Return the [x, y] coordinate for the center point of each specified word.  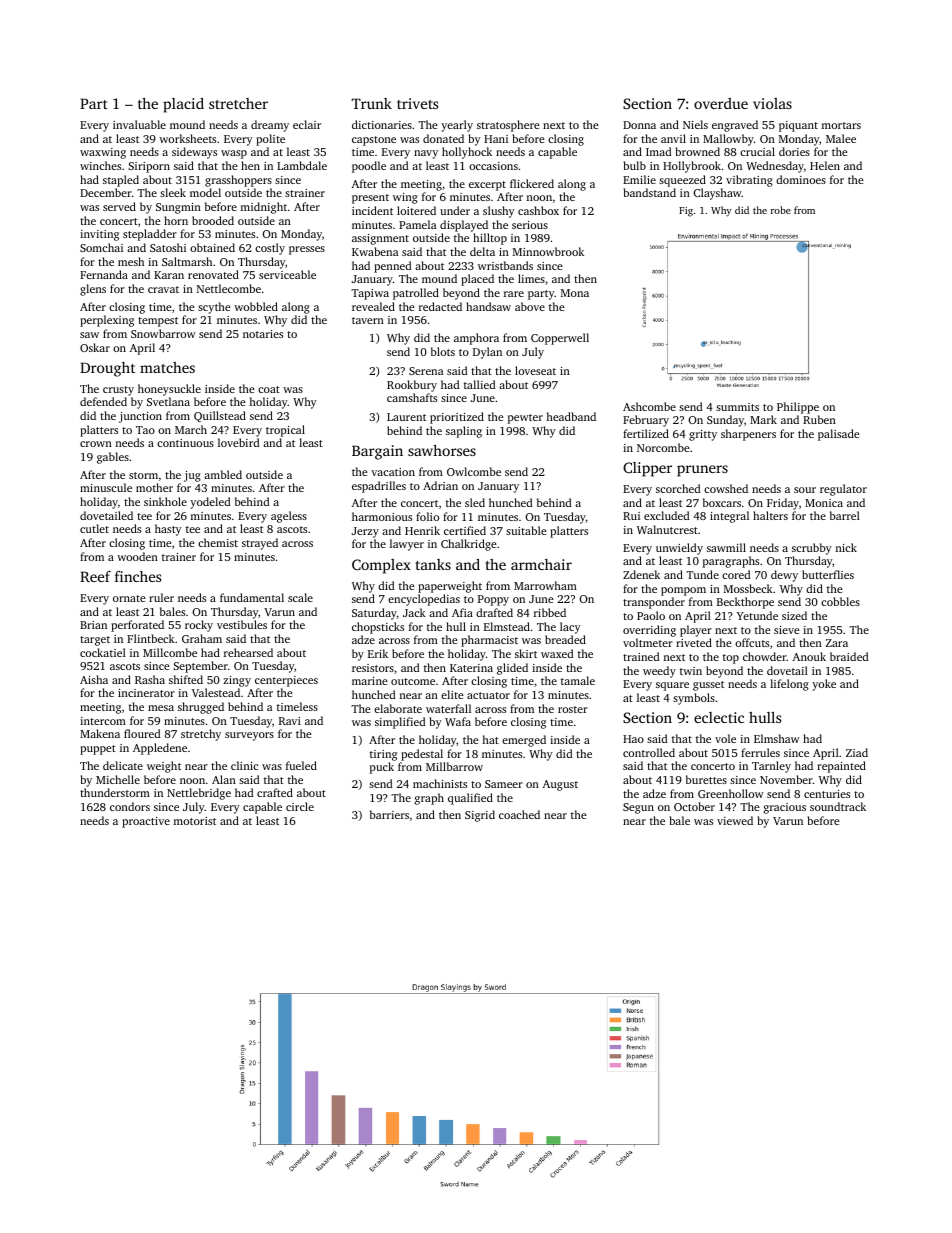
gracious [785, 808]
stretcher [238, 103]
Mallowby [728, 140]
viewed [735, 820]
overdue [721, 103]
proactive [146, 822]
